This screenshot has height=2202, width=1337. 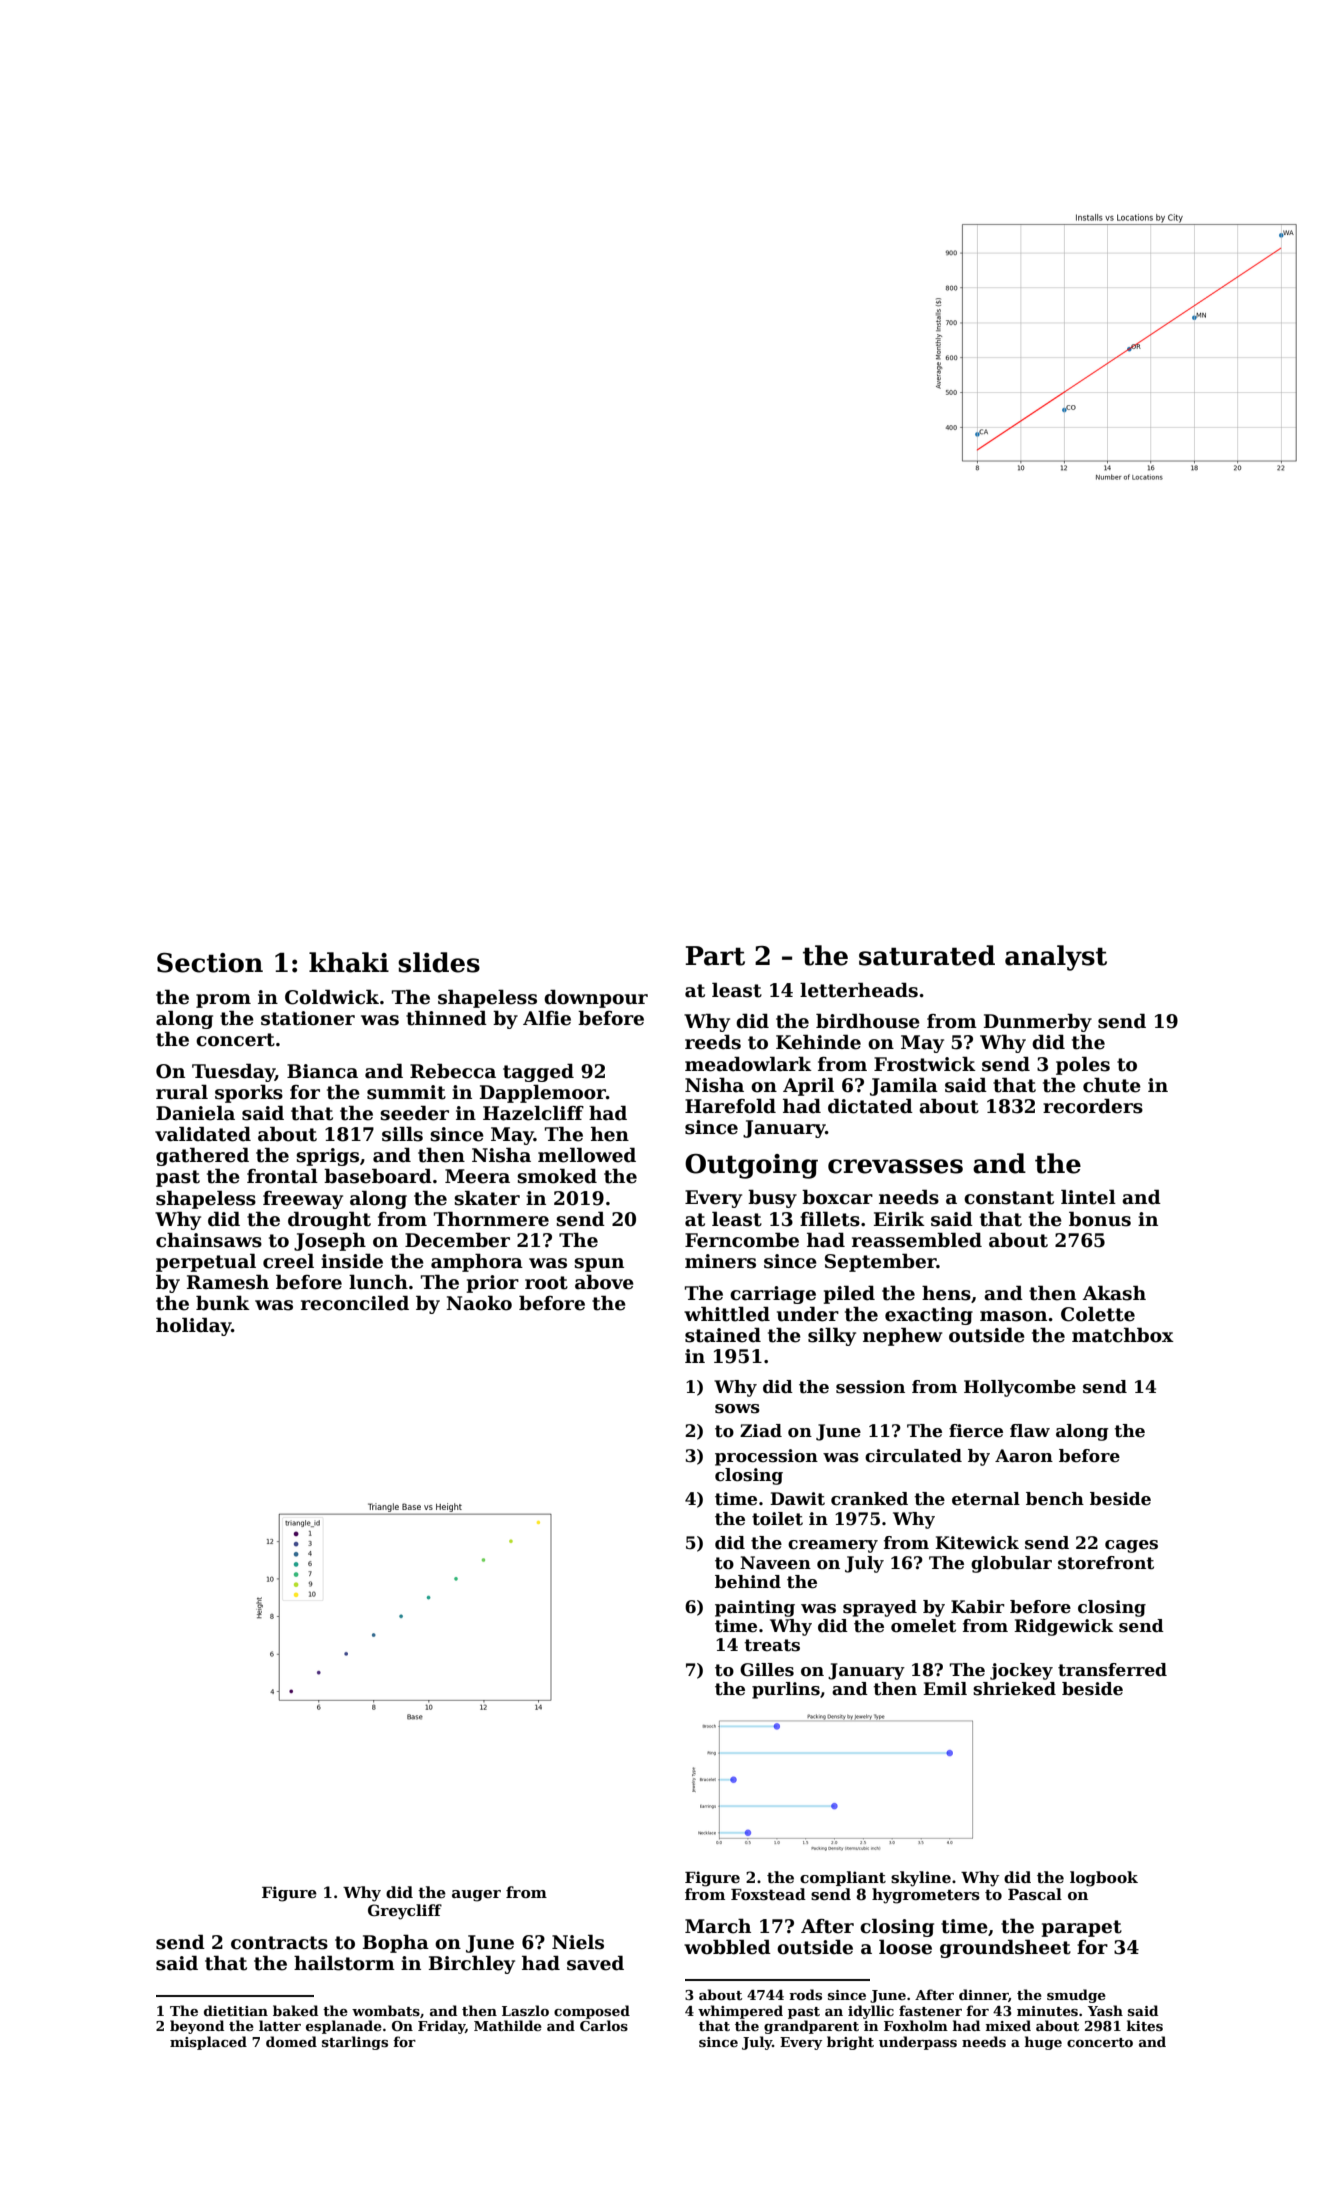 What do you see at coordinates (599, 1265) in the screenshot?
I see `spun` at bounding box center [599, 1265].
